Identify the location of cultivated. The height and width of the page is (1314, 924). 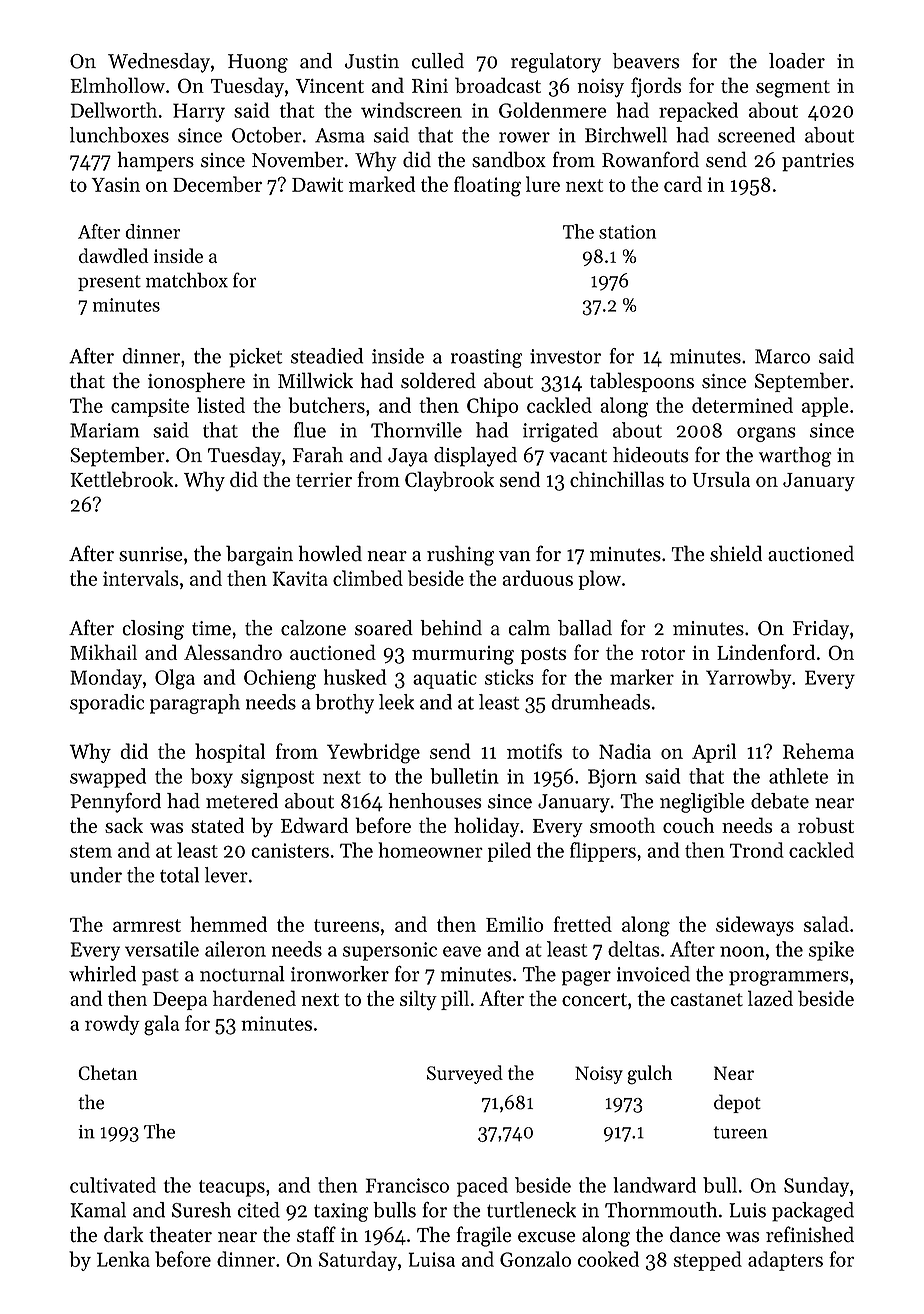
(113, 1185).
